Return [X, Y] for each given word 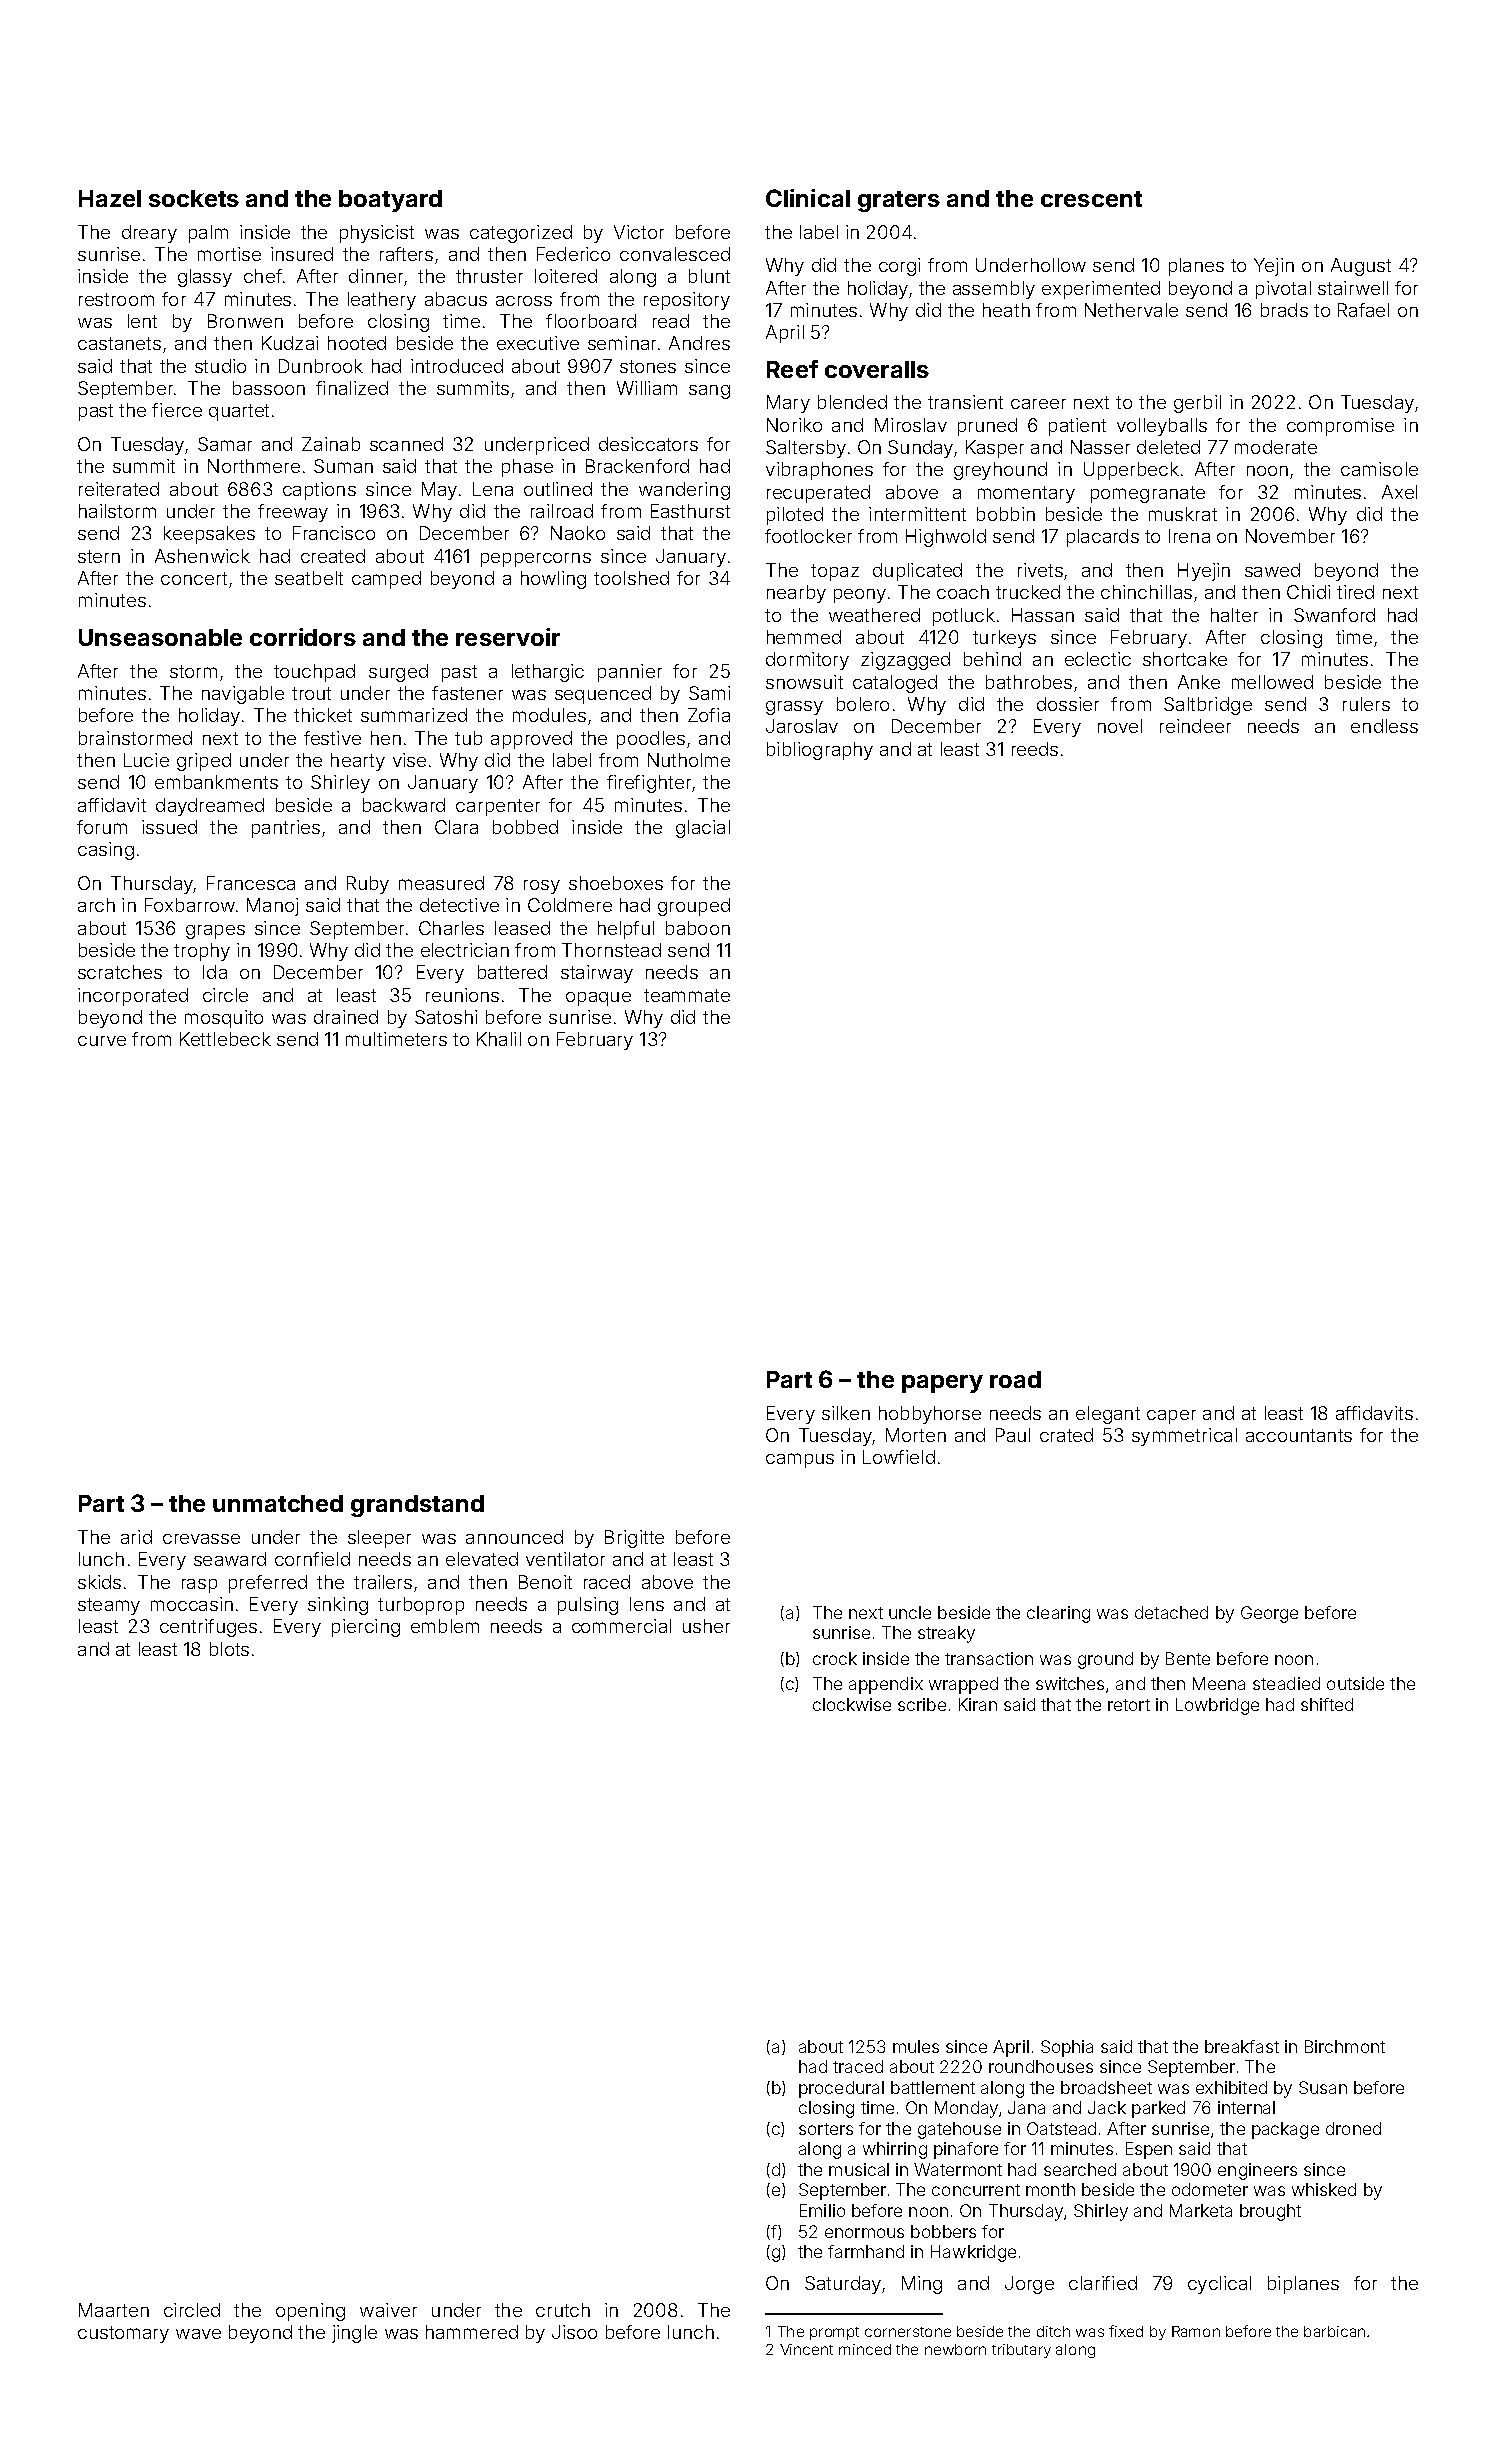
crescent [1091, 199]
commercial [621, 1626]
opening [310, 2312]
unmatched [278, 1503]
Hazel [110, 198]
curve [102, 1041]
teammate [687, 995]
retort [1129, 1705]
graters [899, 201]
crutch [563, 2310]
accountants [1299, 1435]
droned [1353, 2128]
